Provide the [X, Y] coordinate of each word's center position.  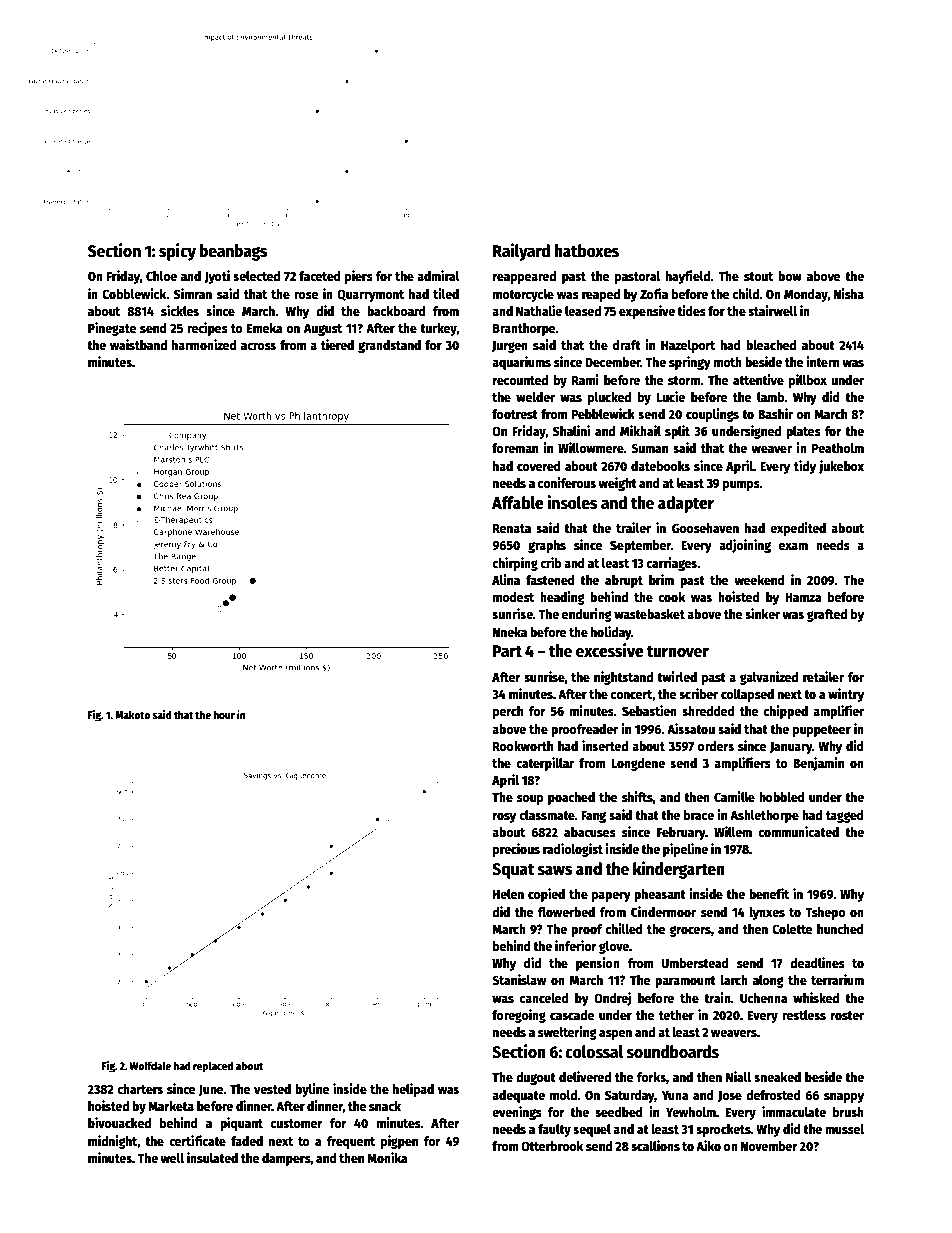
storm [684, 380]
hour [224, 714]
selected [256, 276]
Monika [387, 1157]
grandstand [389, 346]
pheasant [660, 895]
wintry [846, 695]
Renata [512, 528]
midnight [113, 1142]
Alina [506, 579]
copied [546, 895]
